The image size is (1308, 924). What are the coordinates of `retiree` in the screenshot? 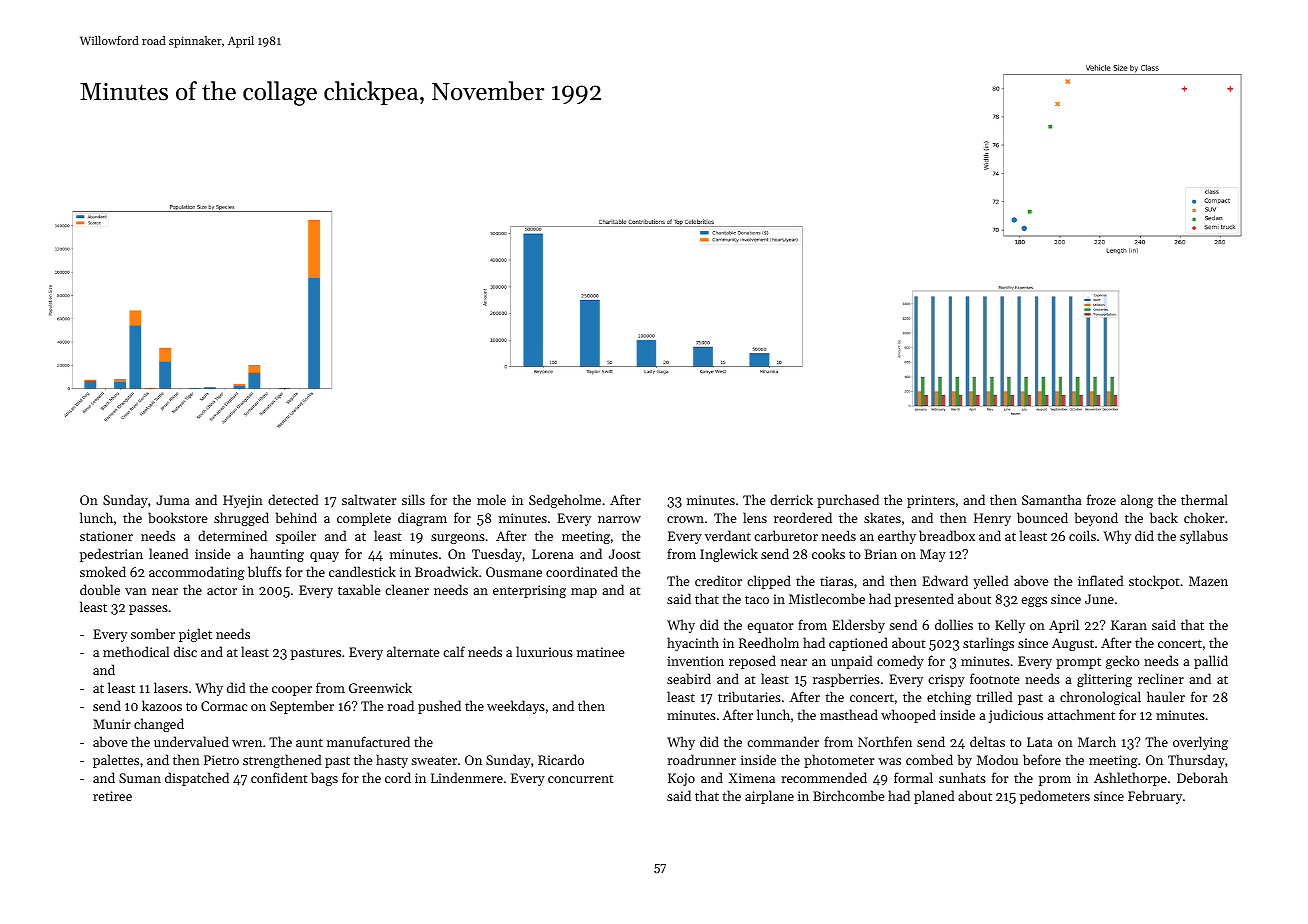 It's located at (112, 796).
